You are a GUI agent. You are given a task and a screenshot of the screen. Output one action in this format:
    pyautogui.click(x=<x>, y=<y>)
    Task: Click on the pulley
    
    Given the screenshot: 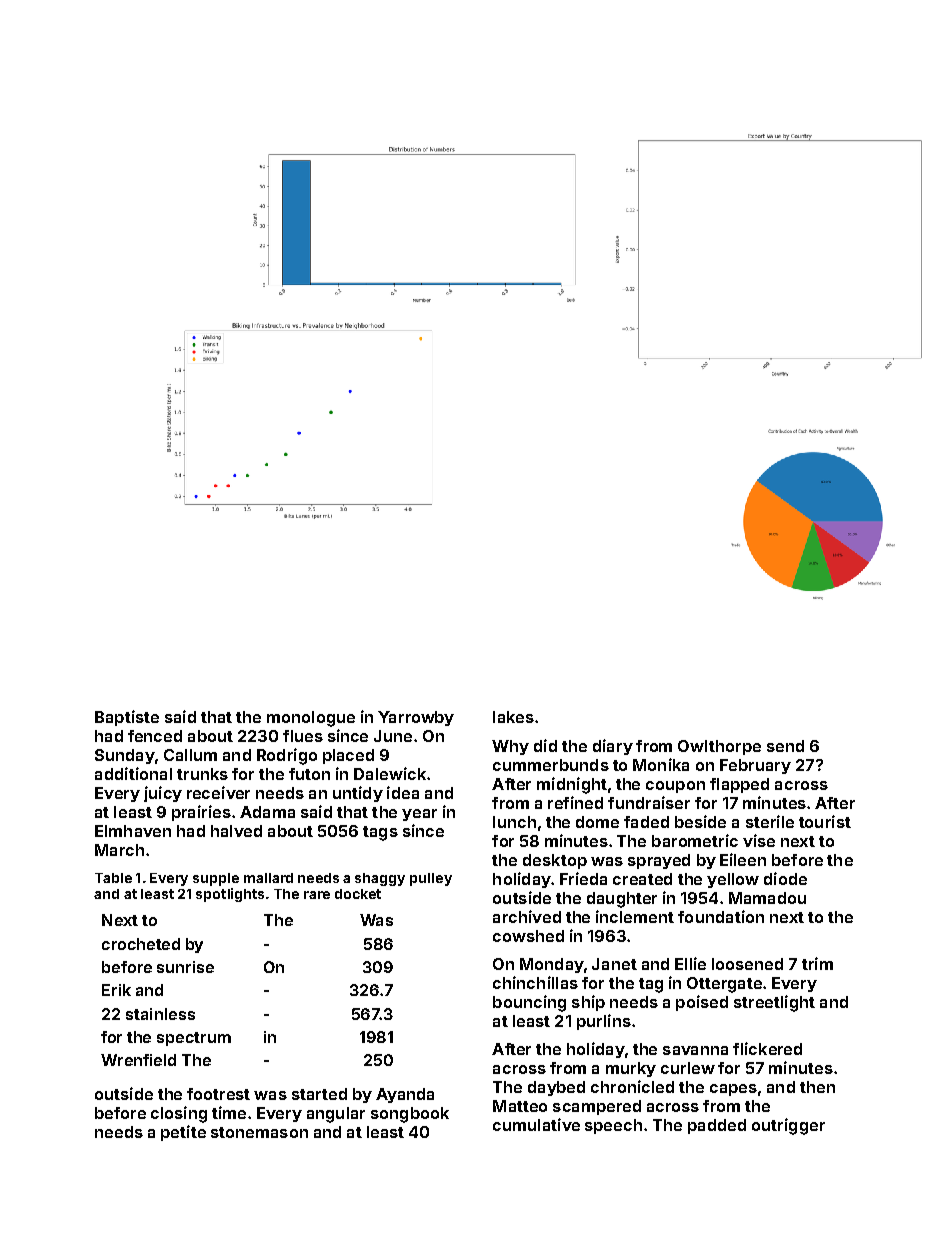 What is the action you would take?
    pyautogui.click(x=431, y=879)
